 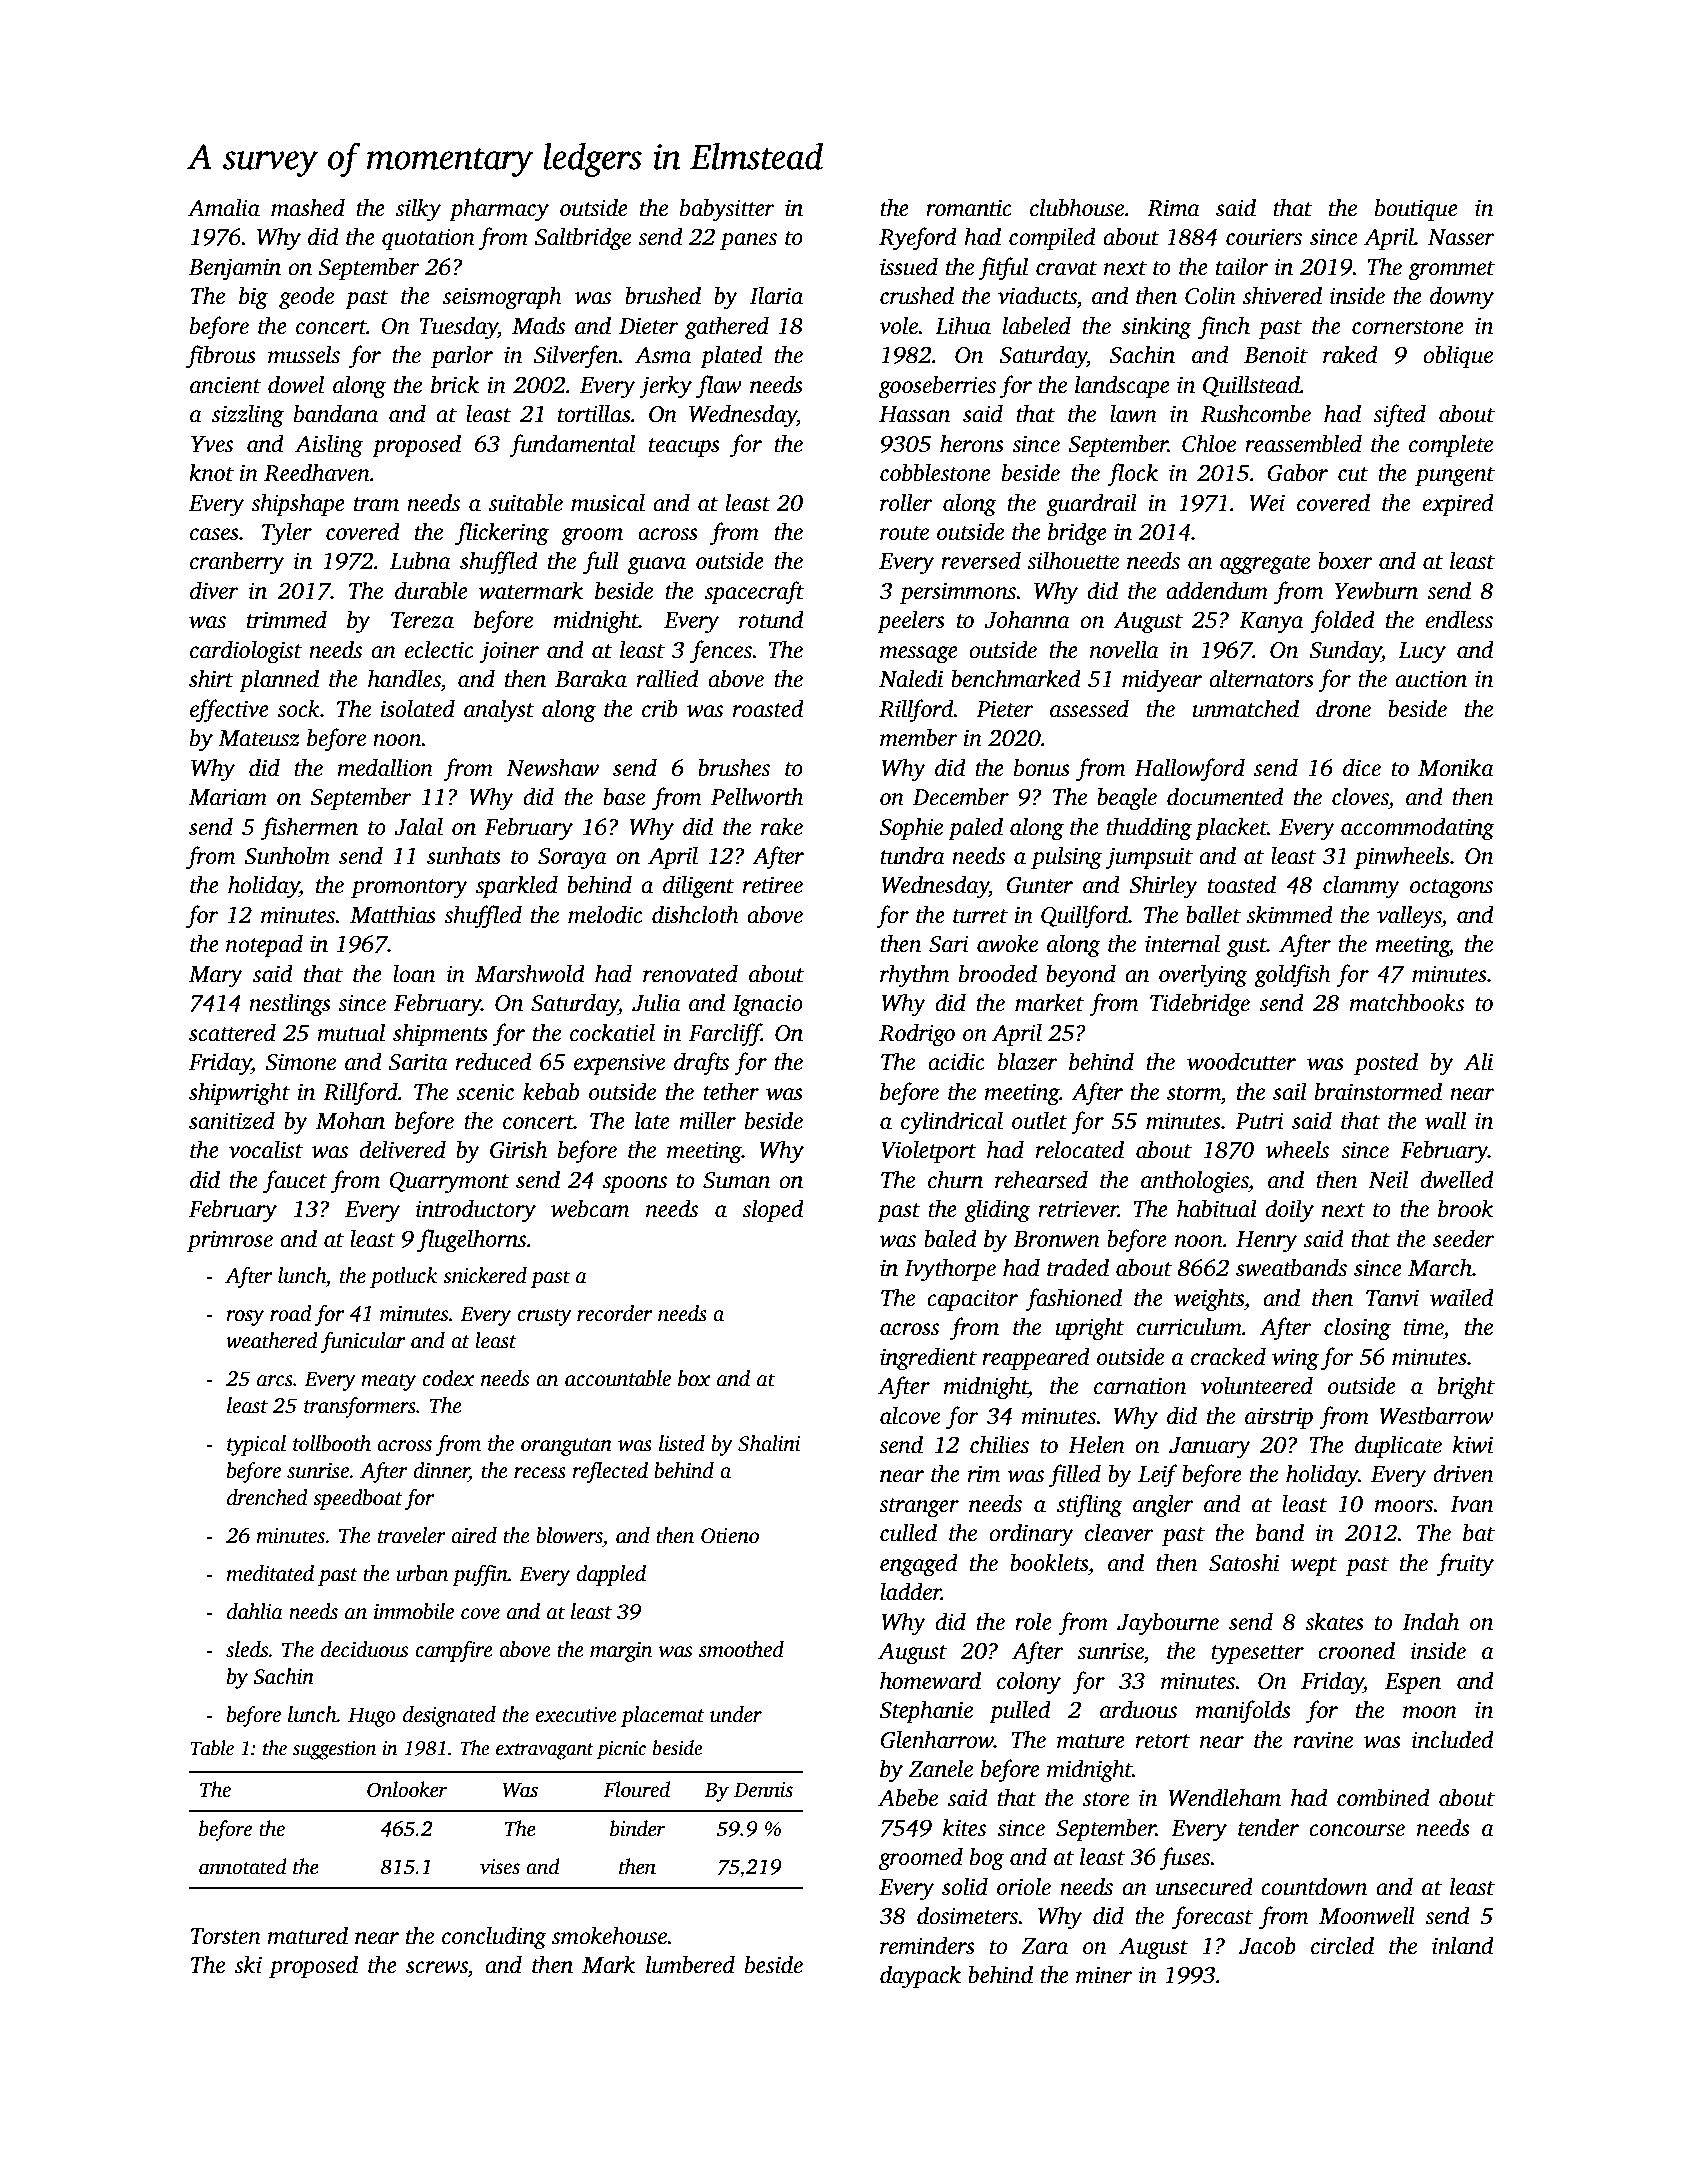 What do you see at coordinates (1224, 1797) in the screenshot?
I see `Wendleham` at bounding box center [1224, 1797].
